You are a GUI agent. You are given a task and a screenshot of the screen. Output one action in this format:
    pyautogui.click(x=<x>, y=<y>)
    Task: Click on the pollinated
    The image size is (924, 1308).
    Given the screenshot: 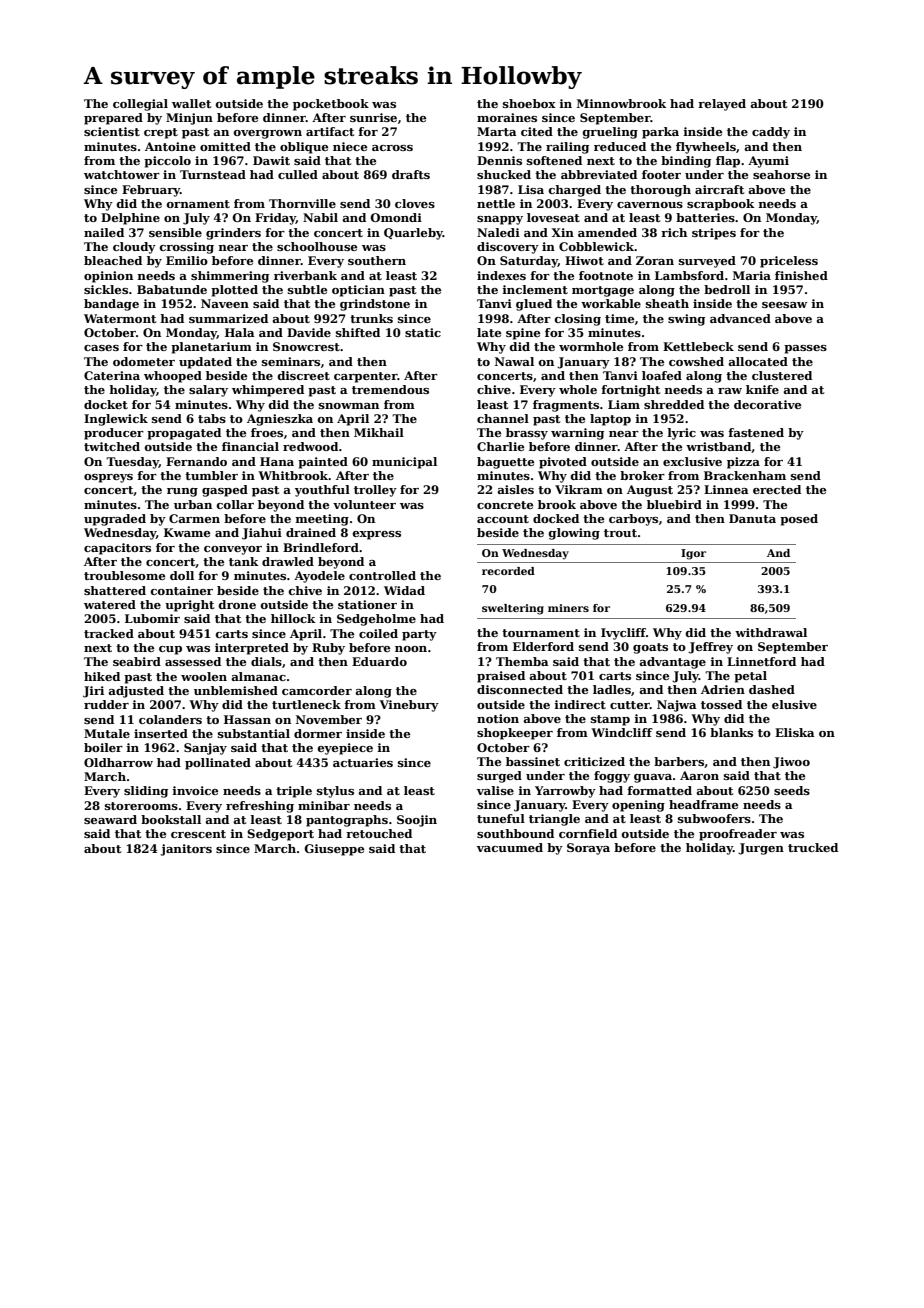 What is the action you would take?
    pyautogui.click(x=218, y=764)
